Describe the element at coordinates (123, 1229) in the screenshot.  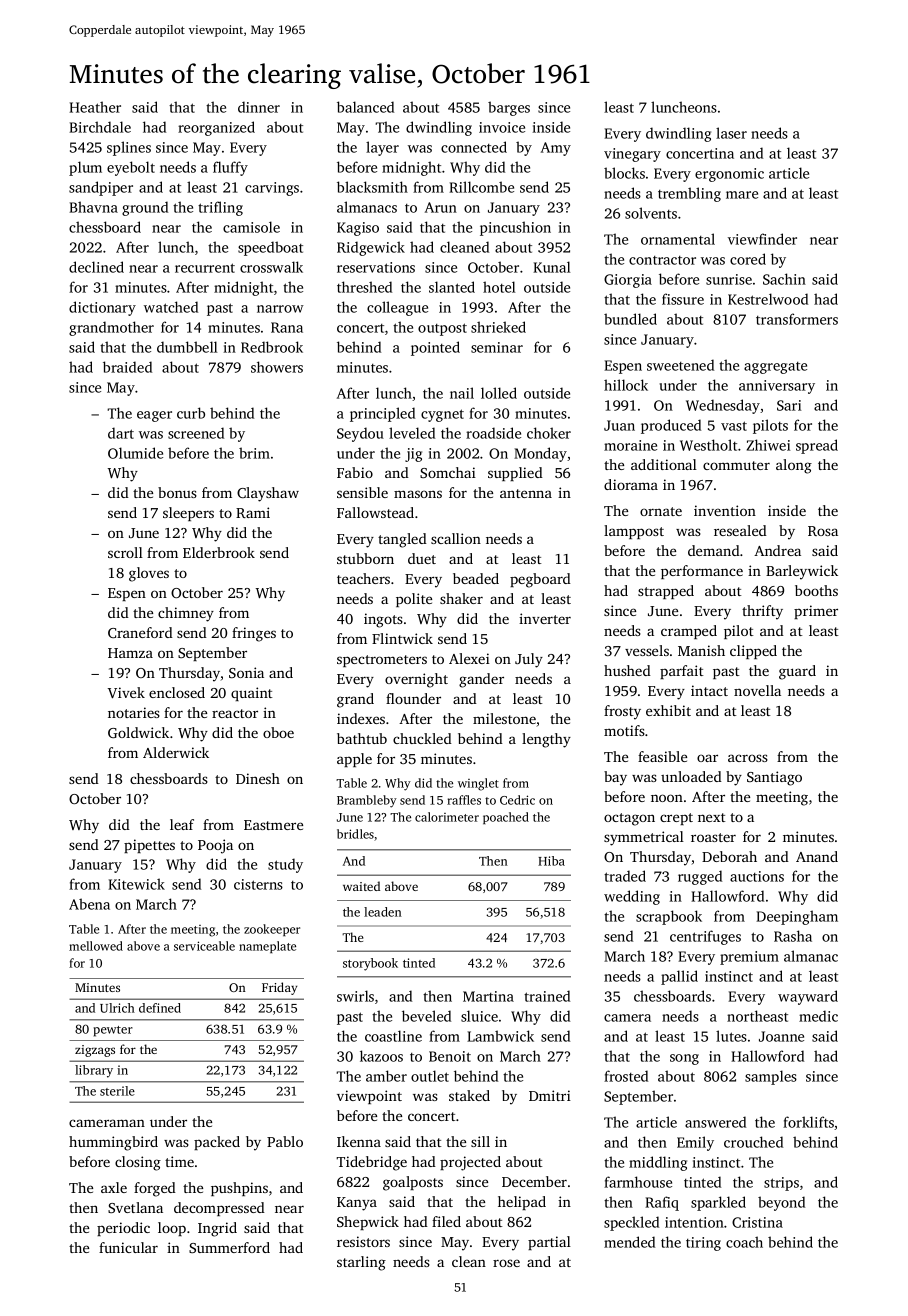
I see `periodic` at that location.
